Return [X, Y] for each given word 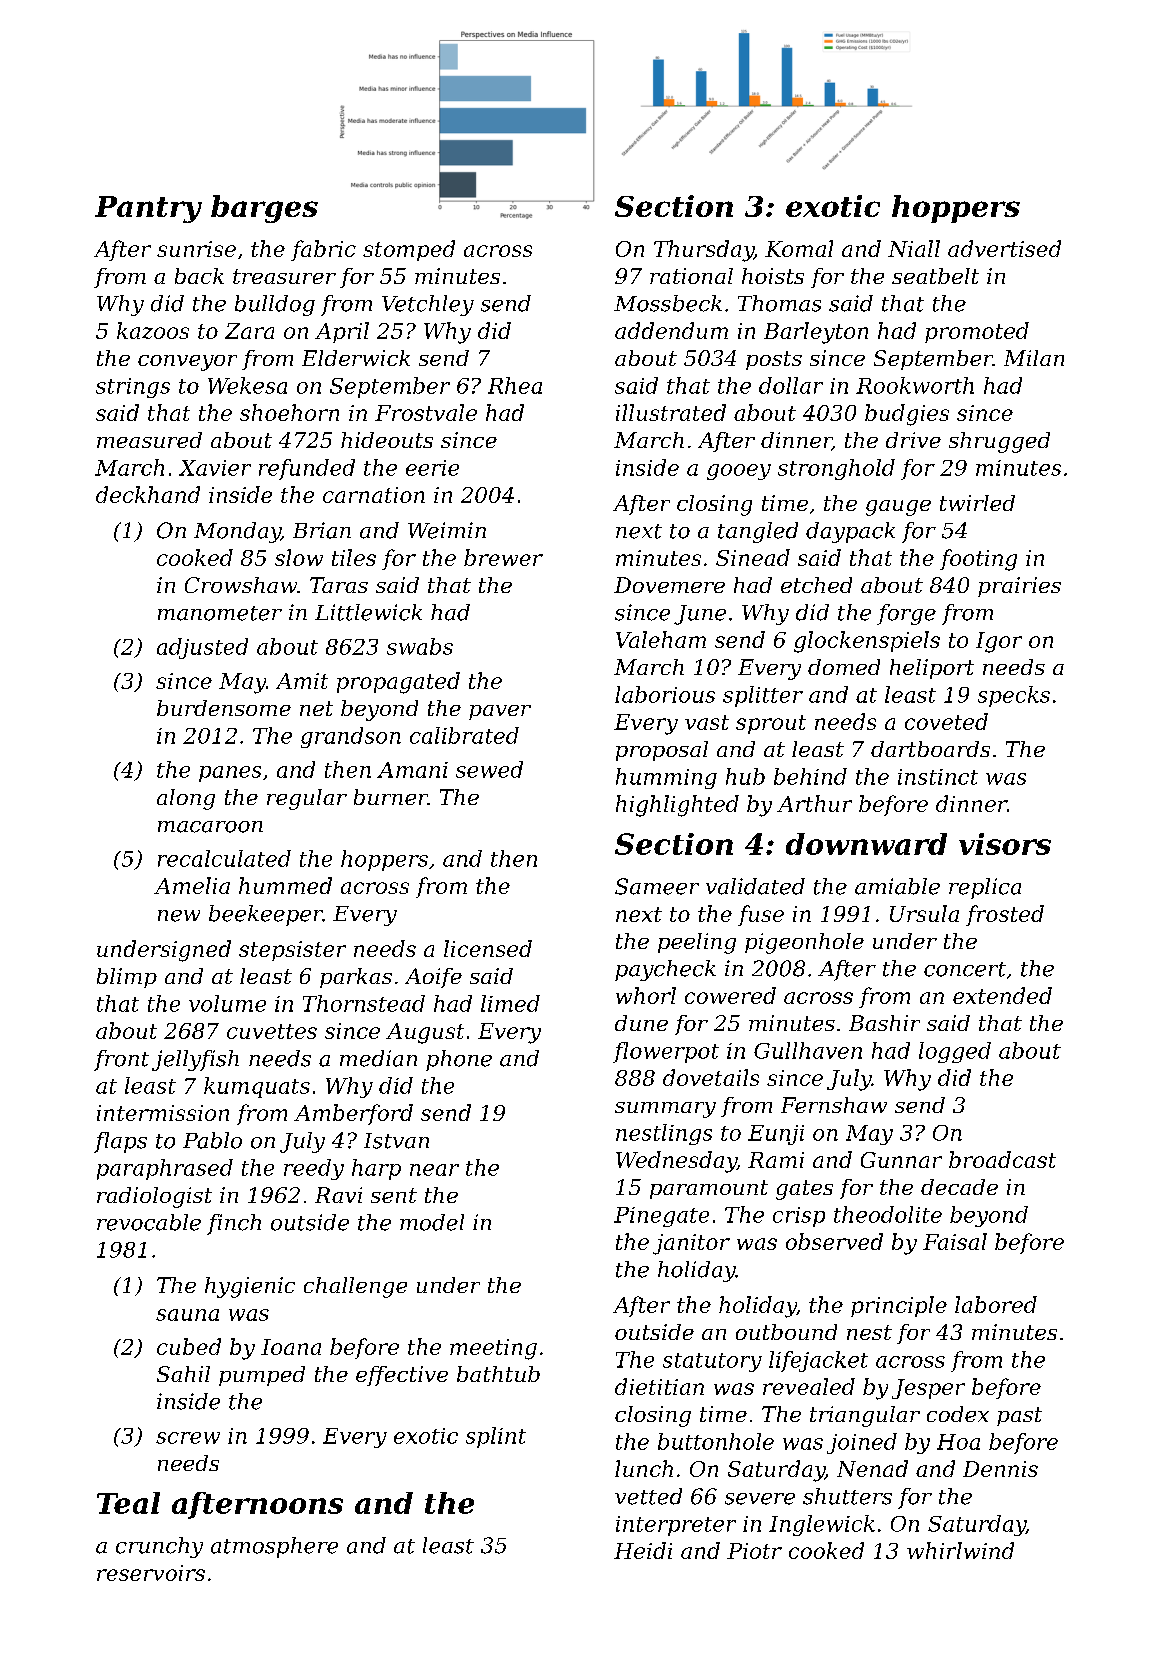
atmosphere [274, 1547]
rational [691, 276]
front [121, 1060]
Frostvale [426, 412]
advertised [1004, 248]
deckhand [148, 494]
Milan [1034, 358]
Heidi [643, 1550]
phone [459, 1060]
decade [959, 1187]
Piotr [754, 1551]
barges [264, 209]
